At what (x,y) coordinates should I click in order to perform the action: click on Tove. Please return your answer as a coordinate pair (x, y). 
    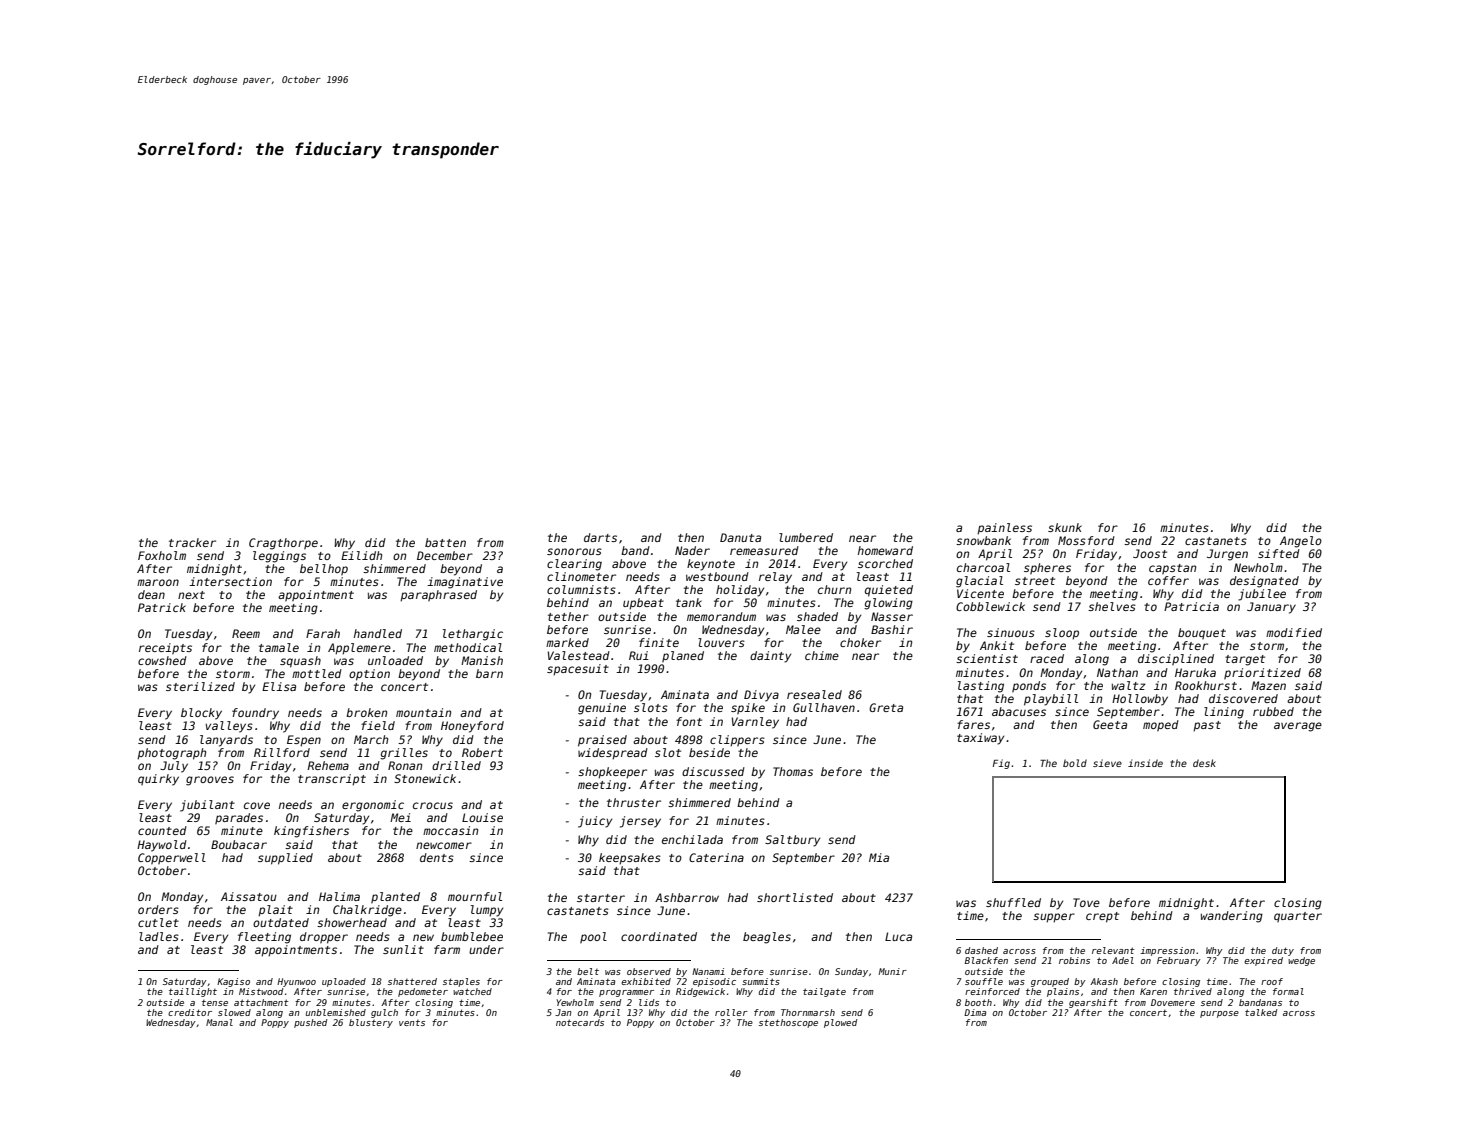
    Looking at the image, I should click on (1086, 902).
